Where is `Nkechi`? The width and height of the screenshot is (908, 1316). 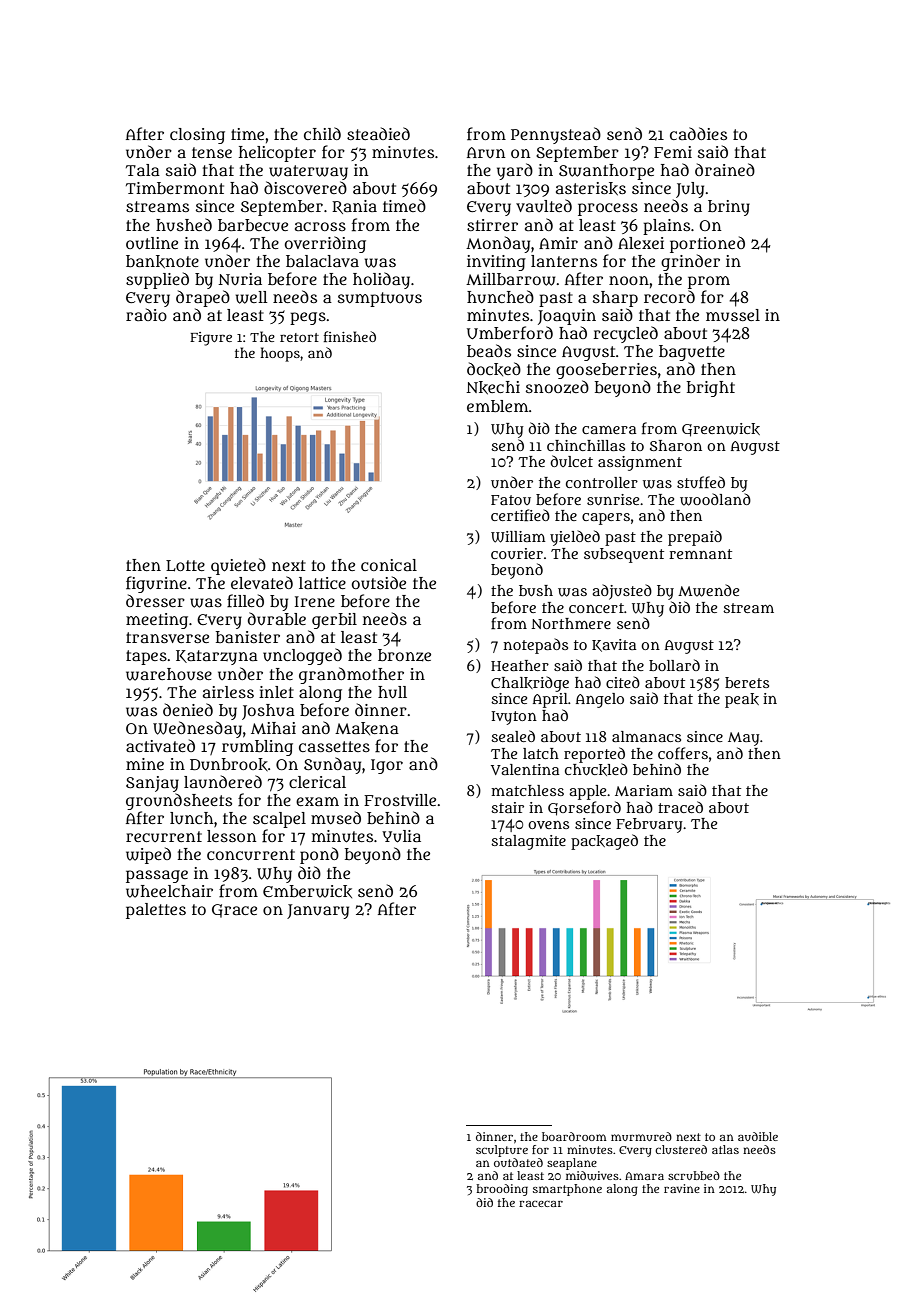
Nkechi is located at coordinates (493, 388).
